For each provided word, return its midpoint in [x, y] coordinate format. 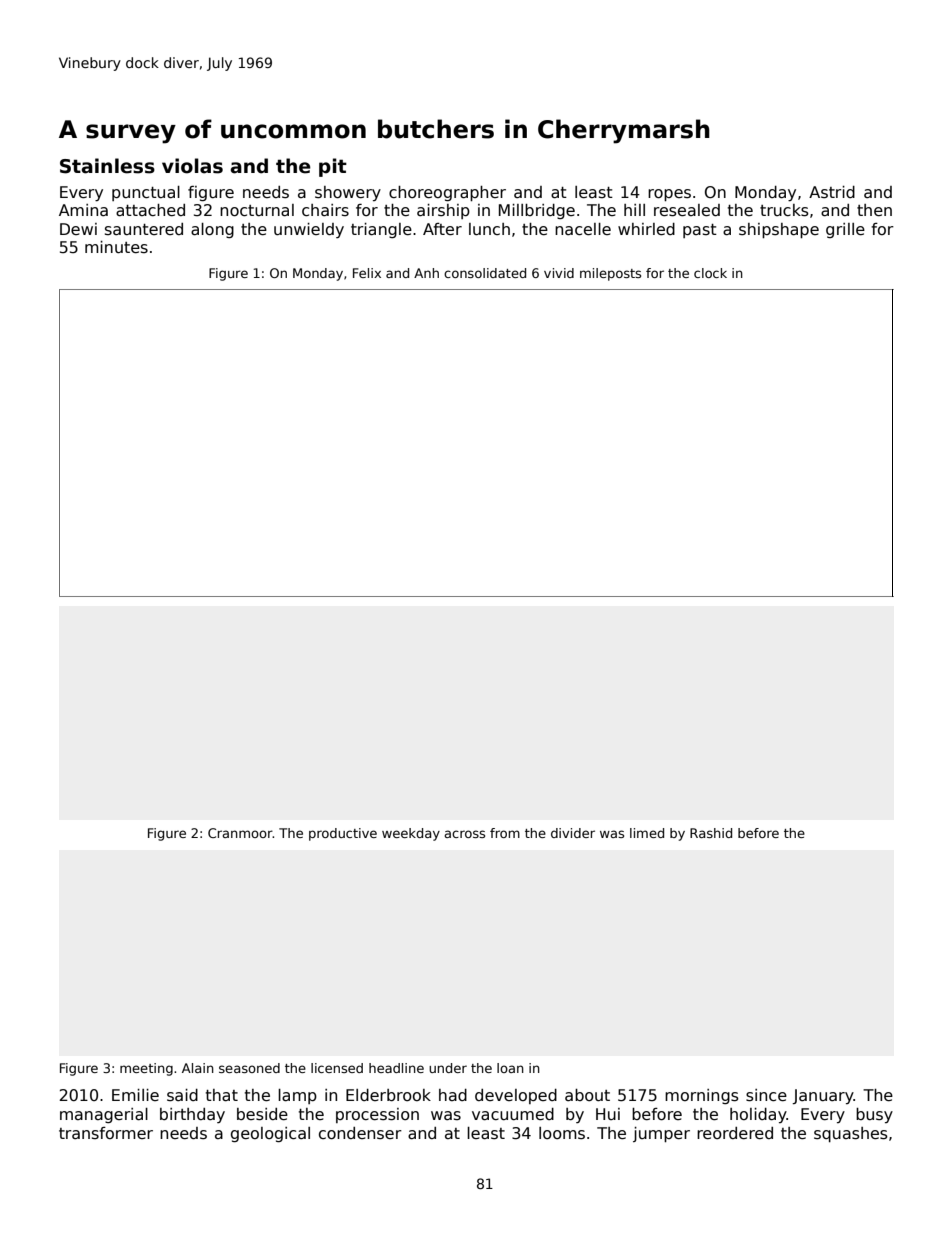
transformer [106, 1133]
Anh [426, 273]
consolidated [485, 273]
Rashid [711, 833]
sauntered [144, 229]
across [464, 834]
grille [845, 230]
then [874, 210]
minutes [116, 247]
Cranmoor [240, 833]
